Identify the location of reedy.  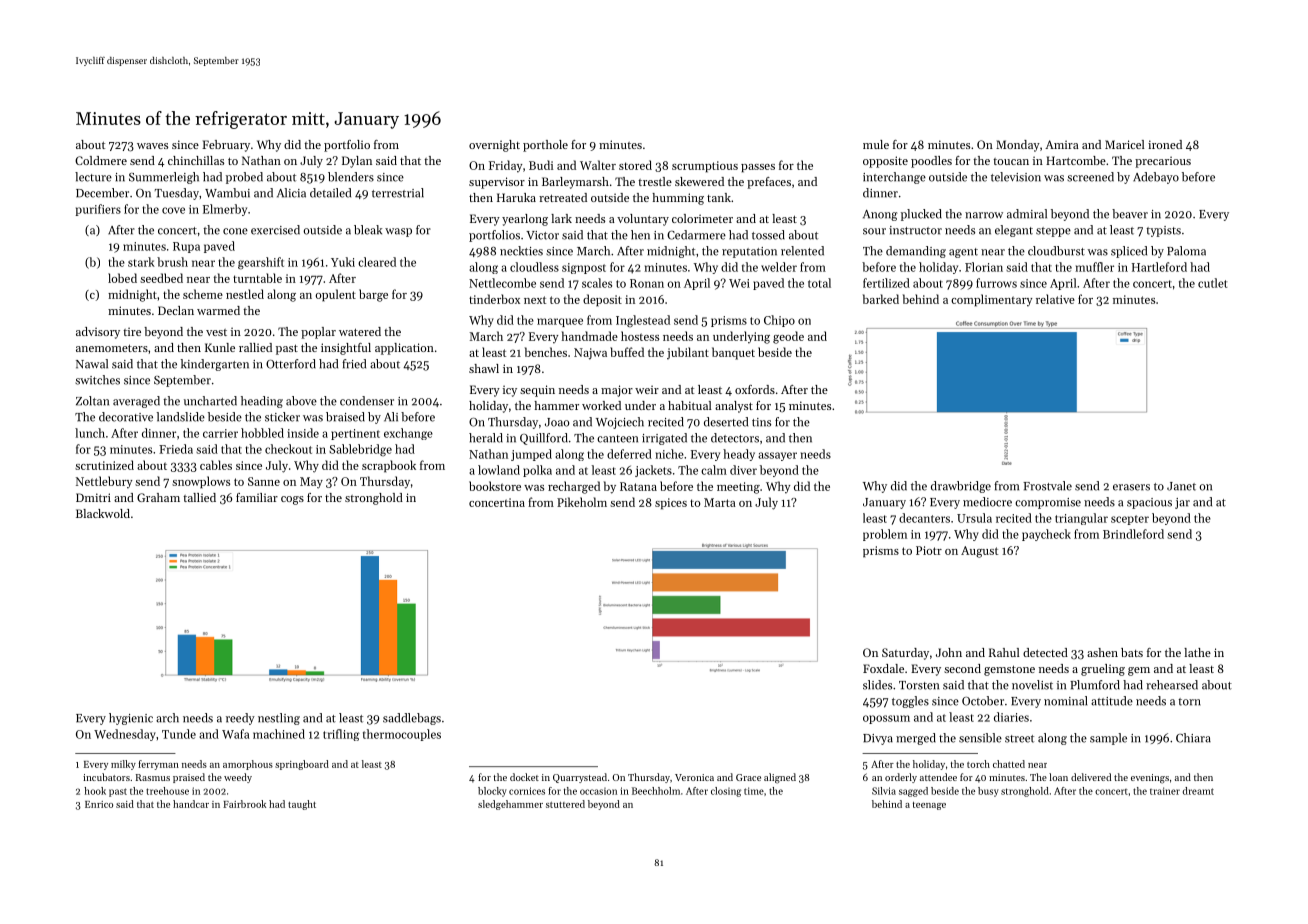
(240, 719).
